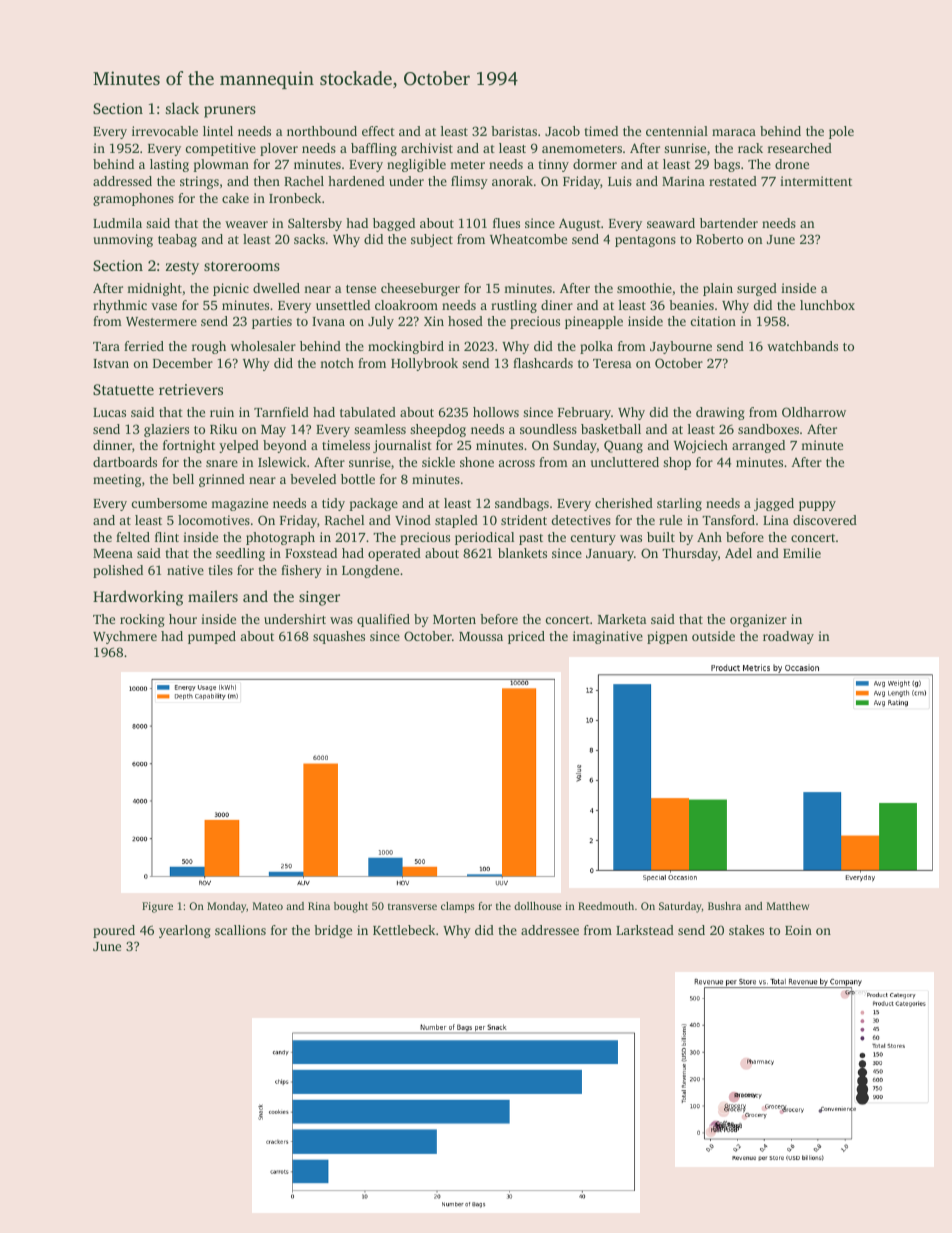 The width and height of the screenshot is (952, 1233). What do you see at coordinates (268, 906) in the screenshot?
I see `Mateo` at bounding box center [268, 906].
